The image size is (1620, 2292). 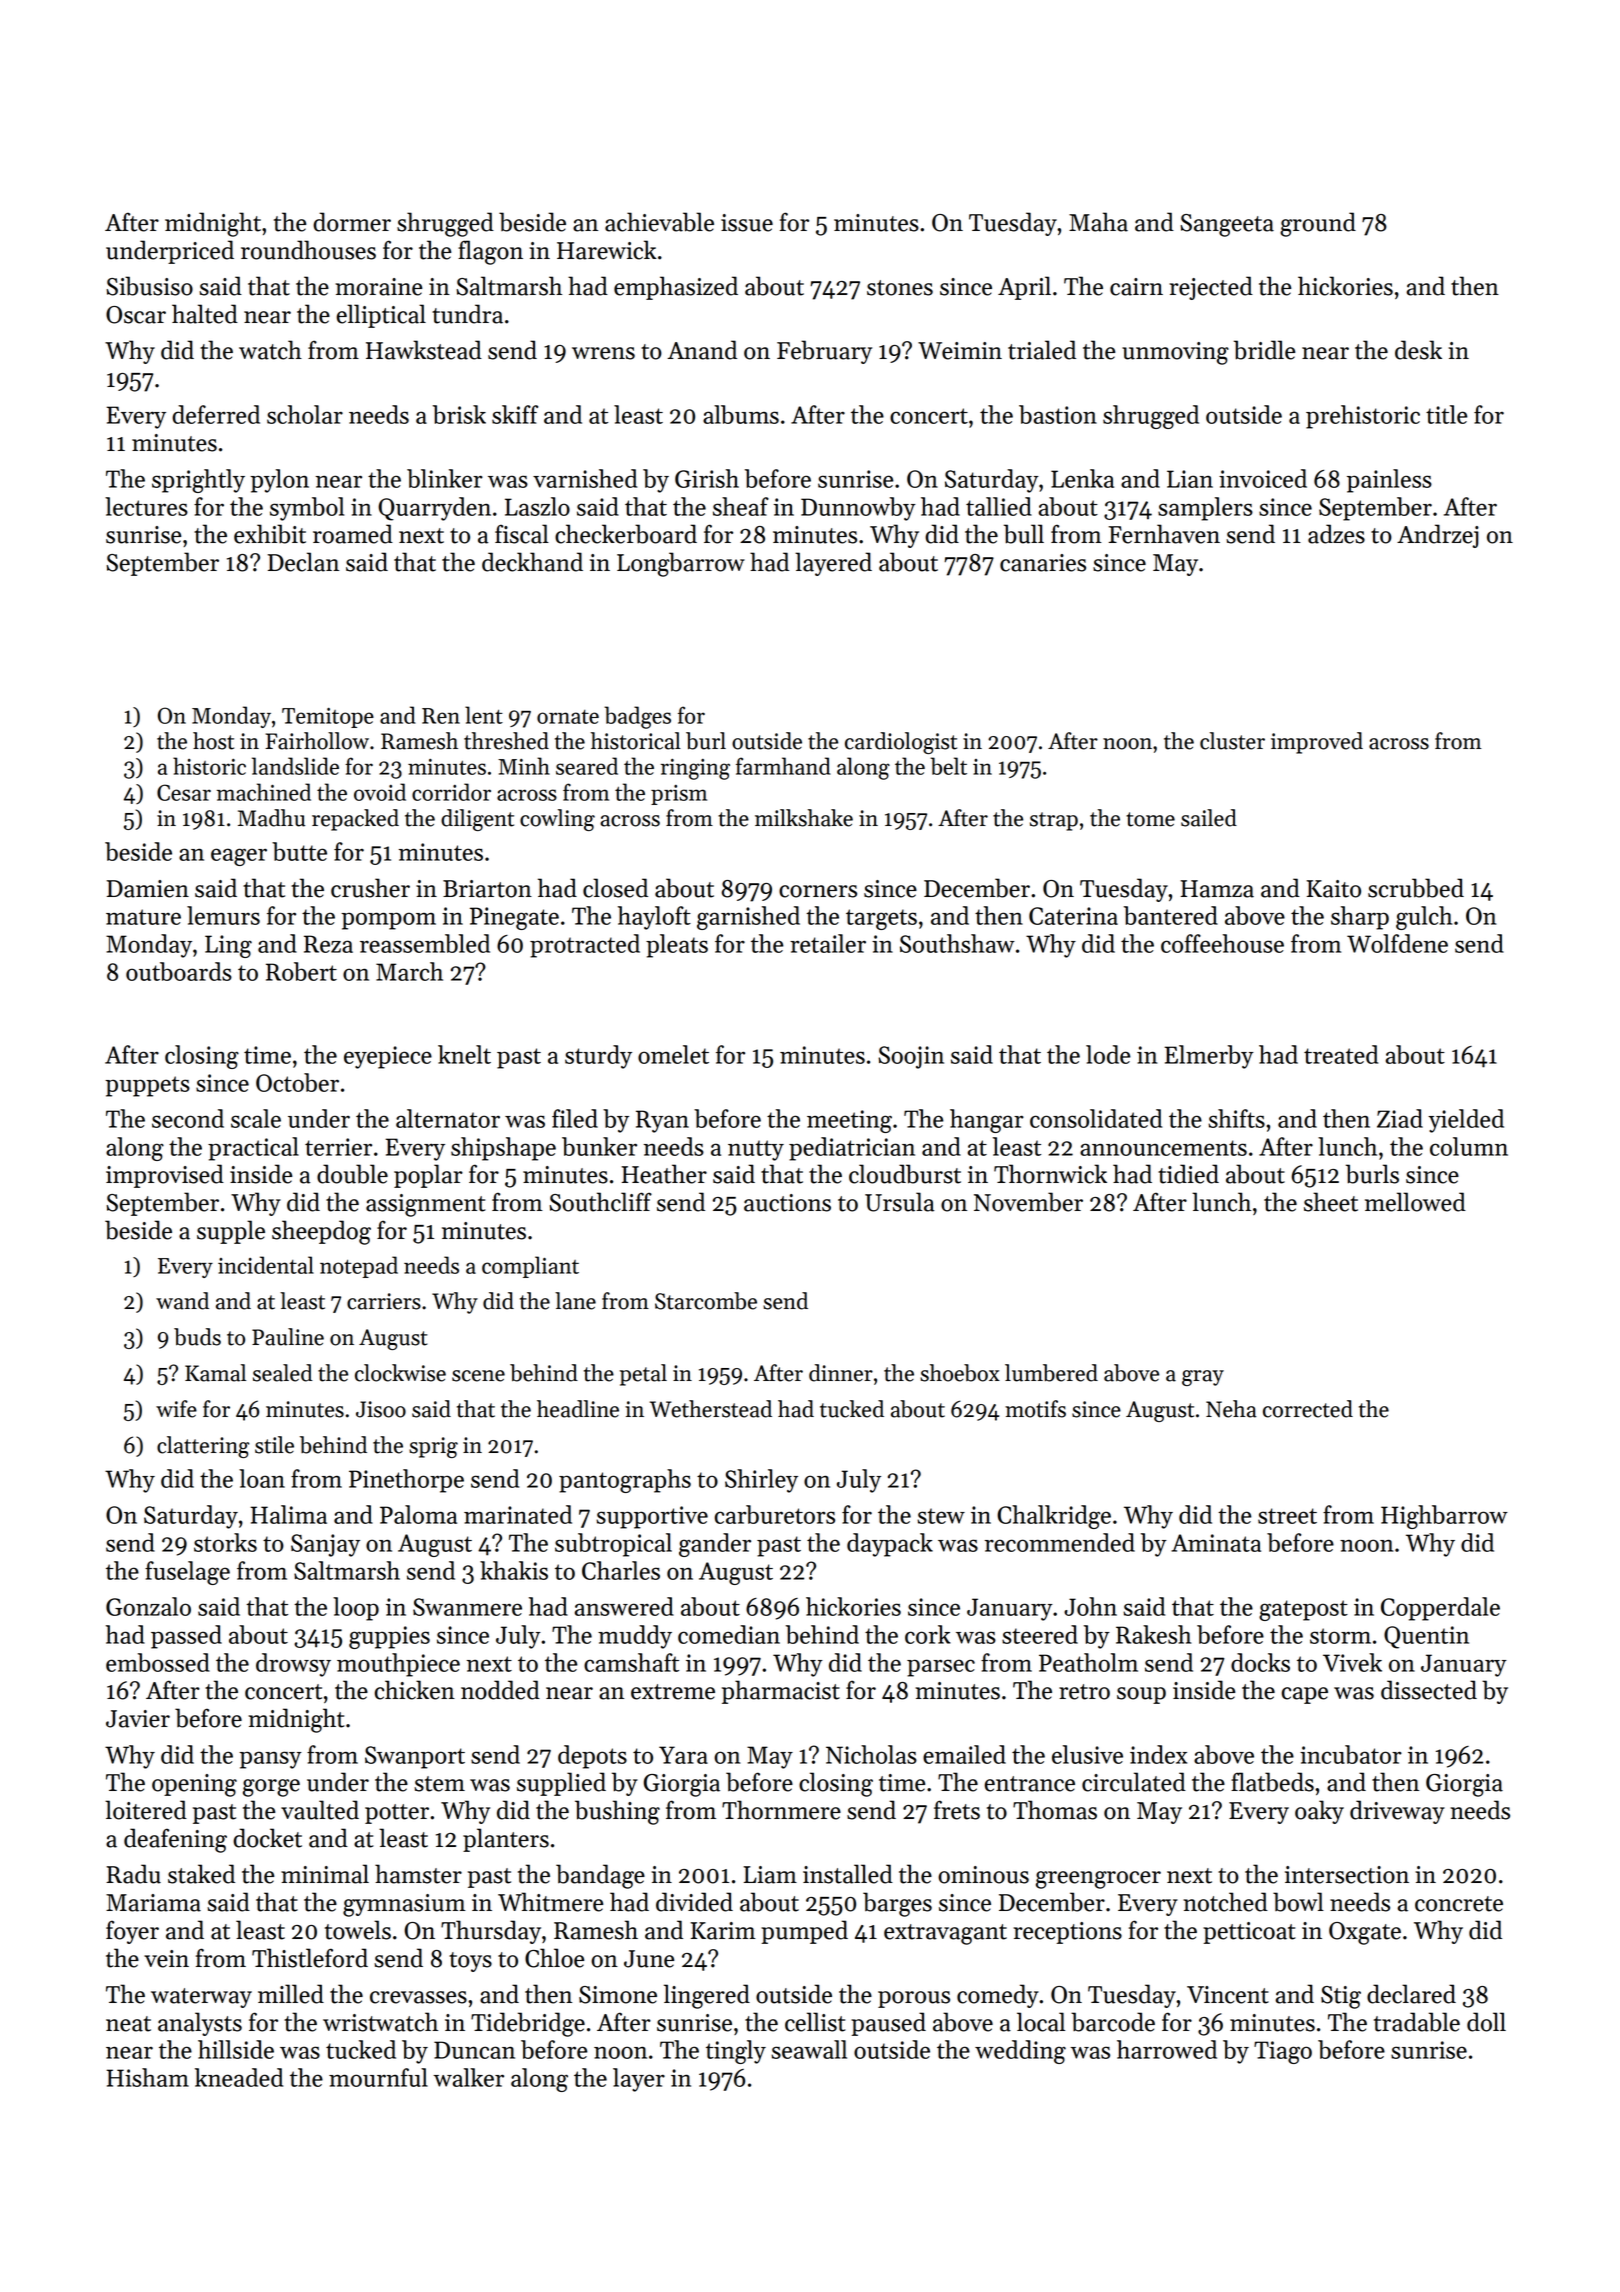 I want to click on Declan, so click(x=303, y=562).
